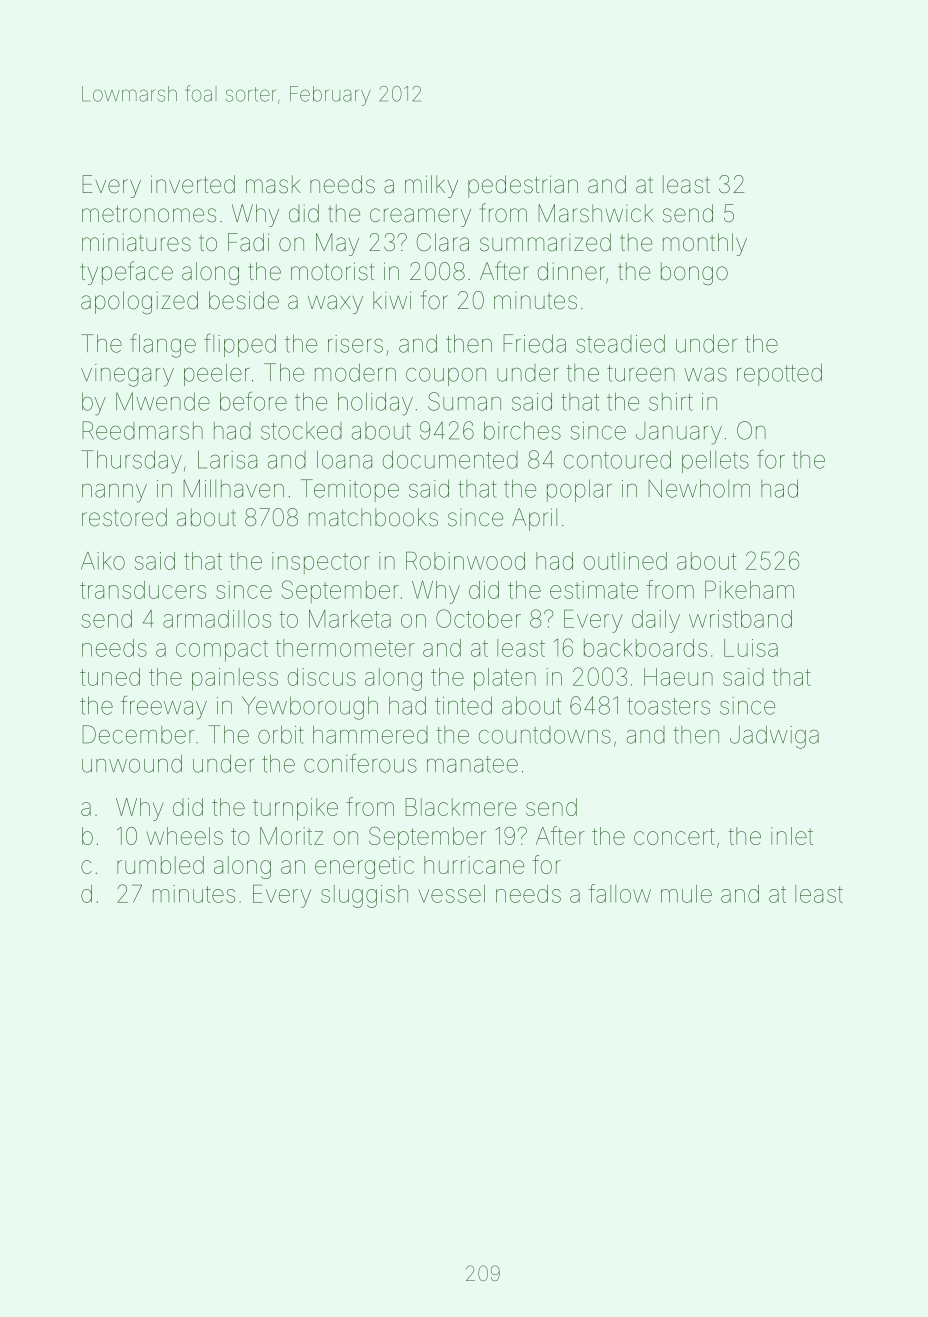 Image resolution: width=928 pixels, height=1317 pixels. What do you see at coordinates (620, 893) in the image?
I see `fallow` at bounding box center [620, 893].
